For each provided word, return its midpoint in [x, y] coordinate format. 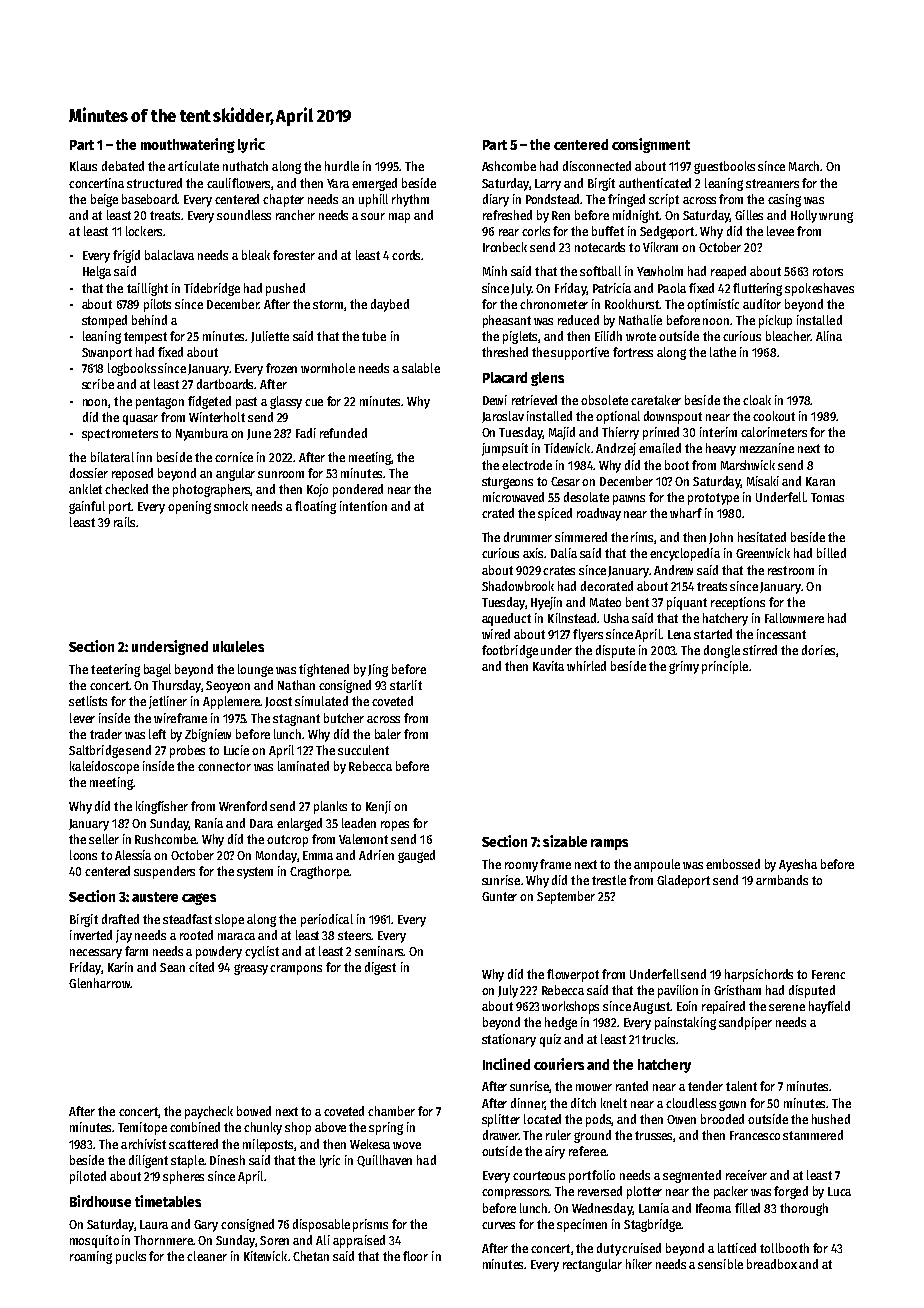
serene [787, 1007]
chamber [391, 1111]
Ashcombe [509, 166]
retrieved [534, 400]
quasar [140, 420]
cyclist [262, 952]
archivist [143, 1144]
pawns [629, 500]
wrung [836, 217]
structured [154, 183]
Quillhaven [384, 1161]
